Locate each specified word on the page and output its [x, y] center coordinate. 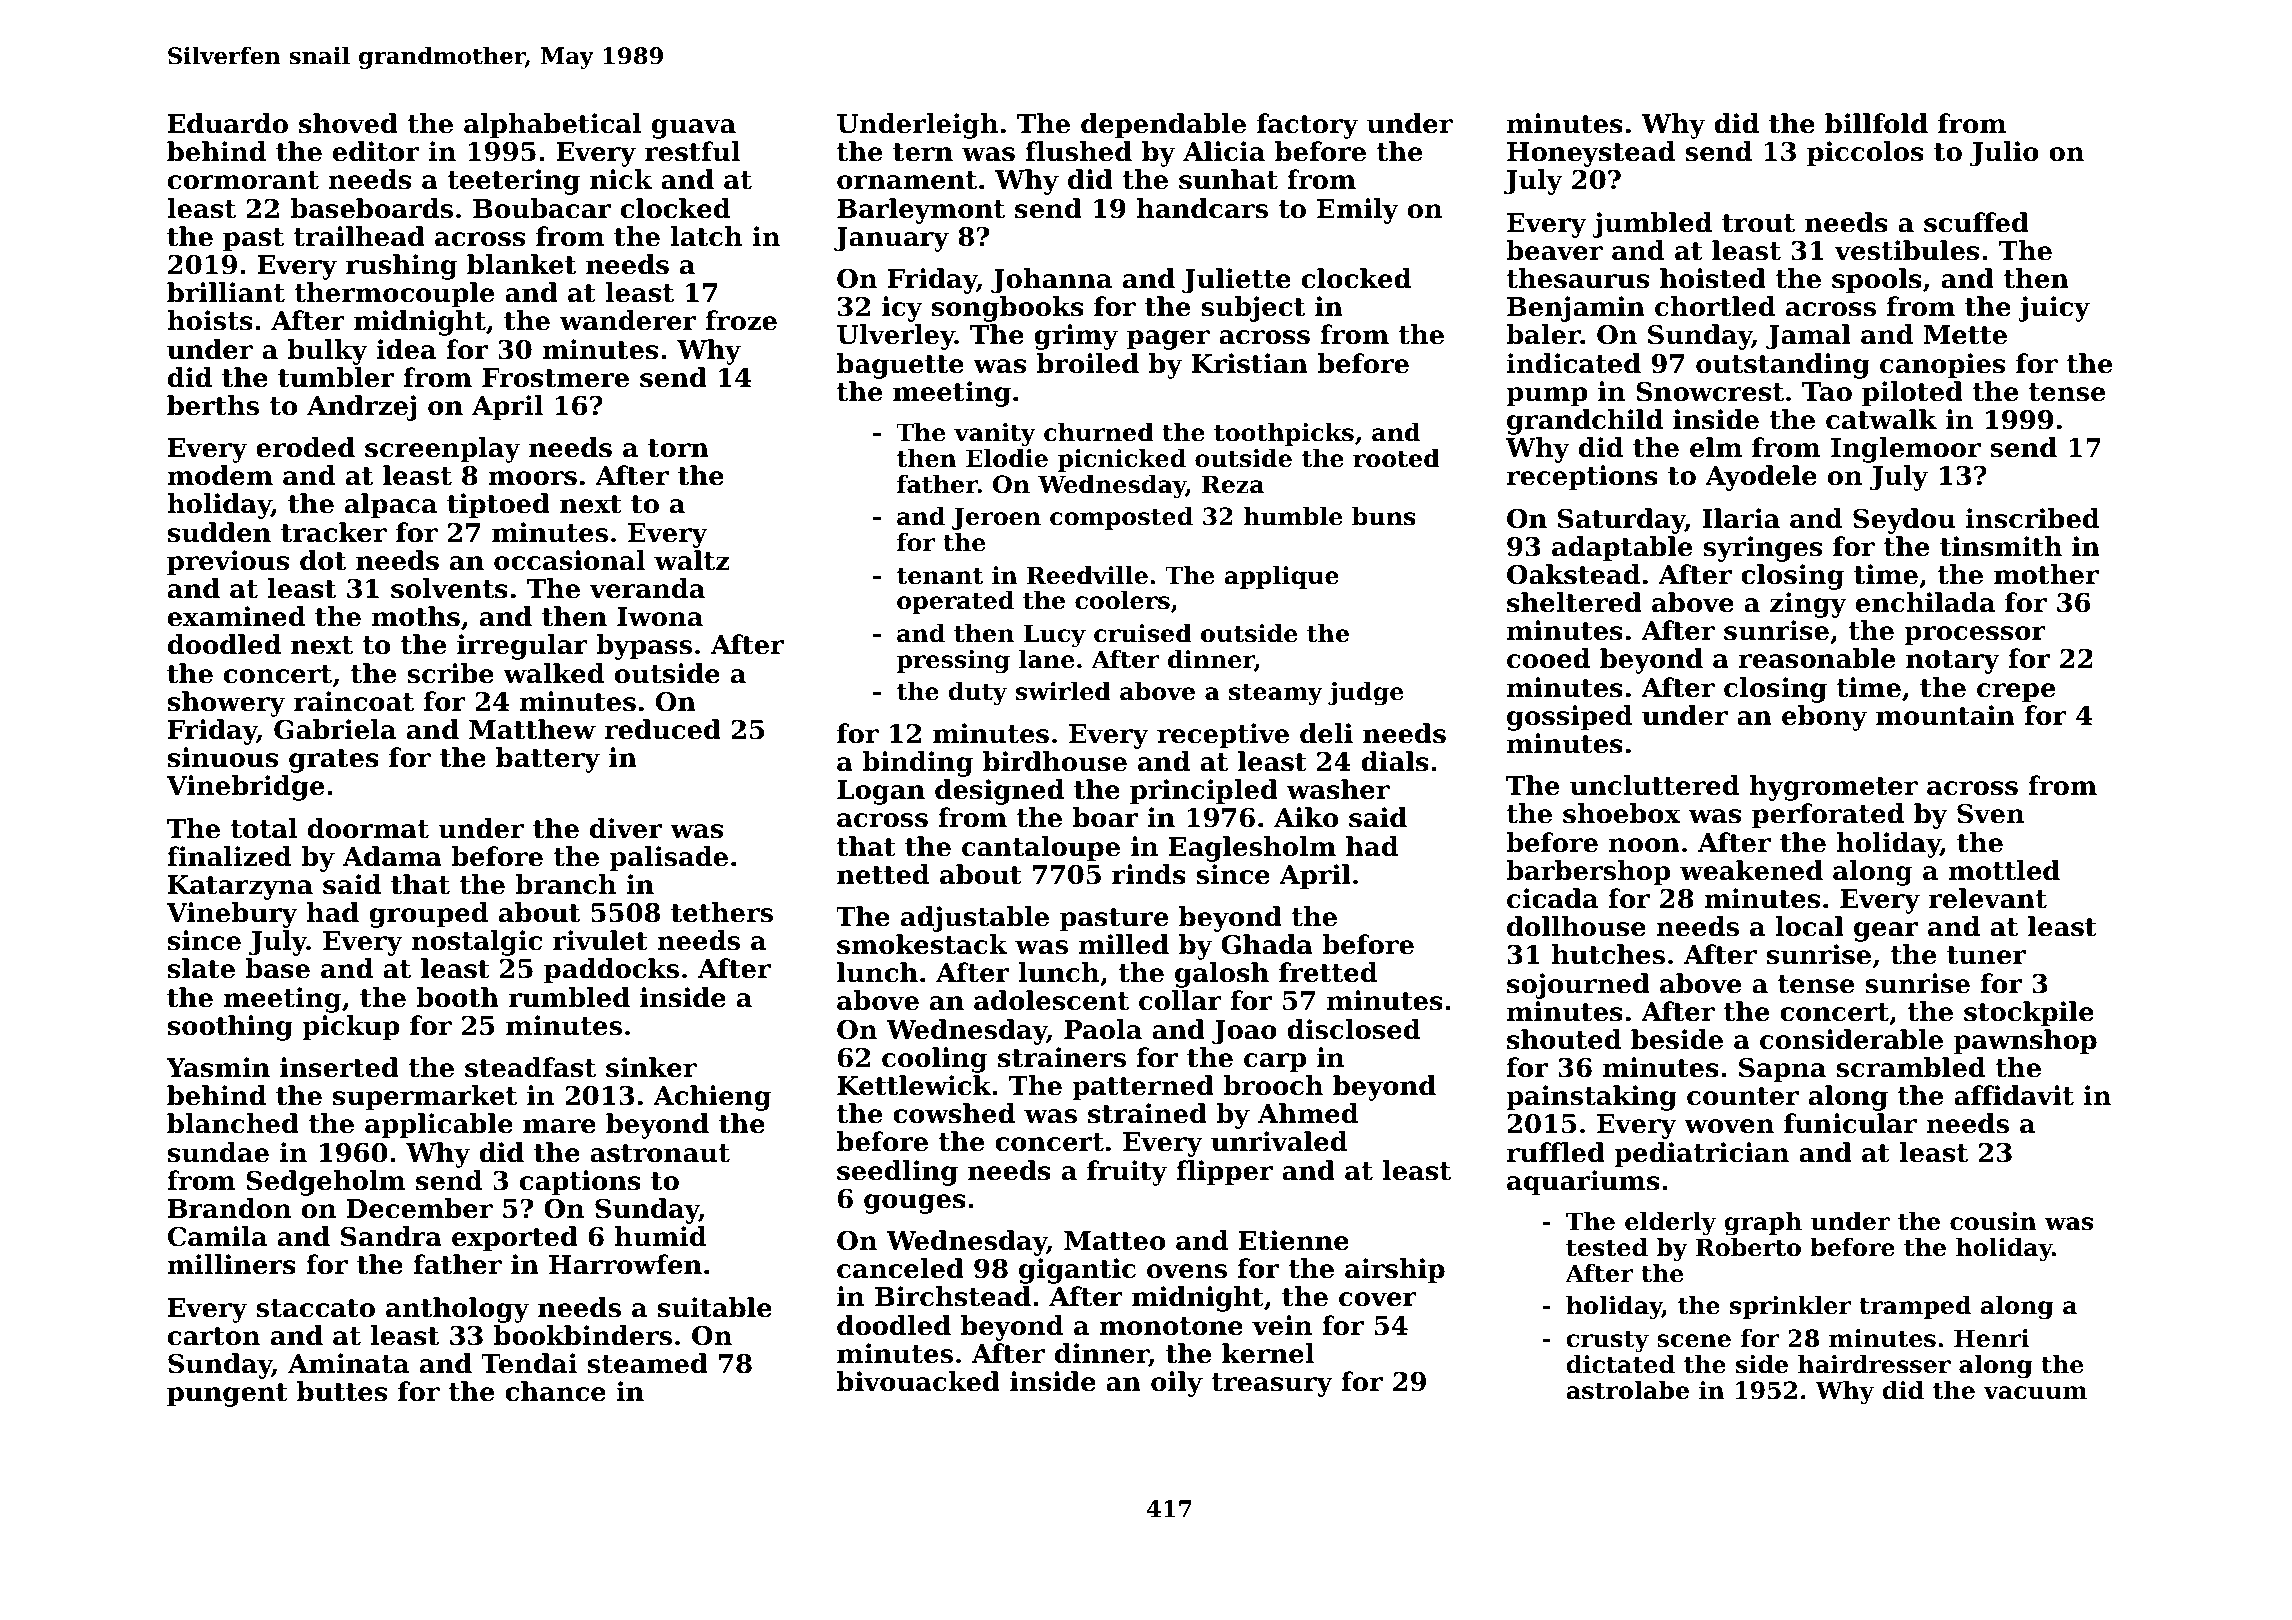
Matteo [1114, 1241]
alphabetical [552, 126]
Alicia [1224, 151]
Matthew [532, 729]
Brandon [229, 1208]
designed [999, 792]
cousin [1993, 1221]
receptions [1582, 478]
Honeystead [1591, 154]
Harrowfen [625, 1264]
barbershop [1588, 873]
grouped [428, 915]
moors [532, 478]
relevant [1988, 898]
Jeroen [996, 518]
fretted [1328, 972]
